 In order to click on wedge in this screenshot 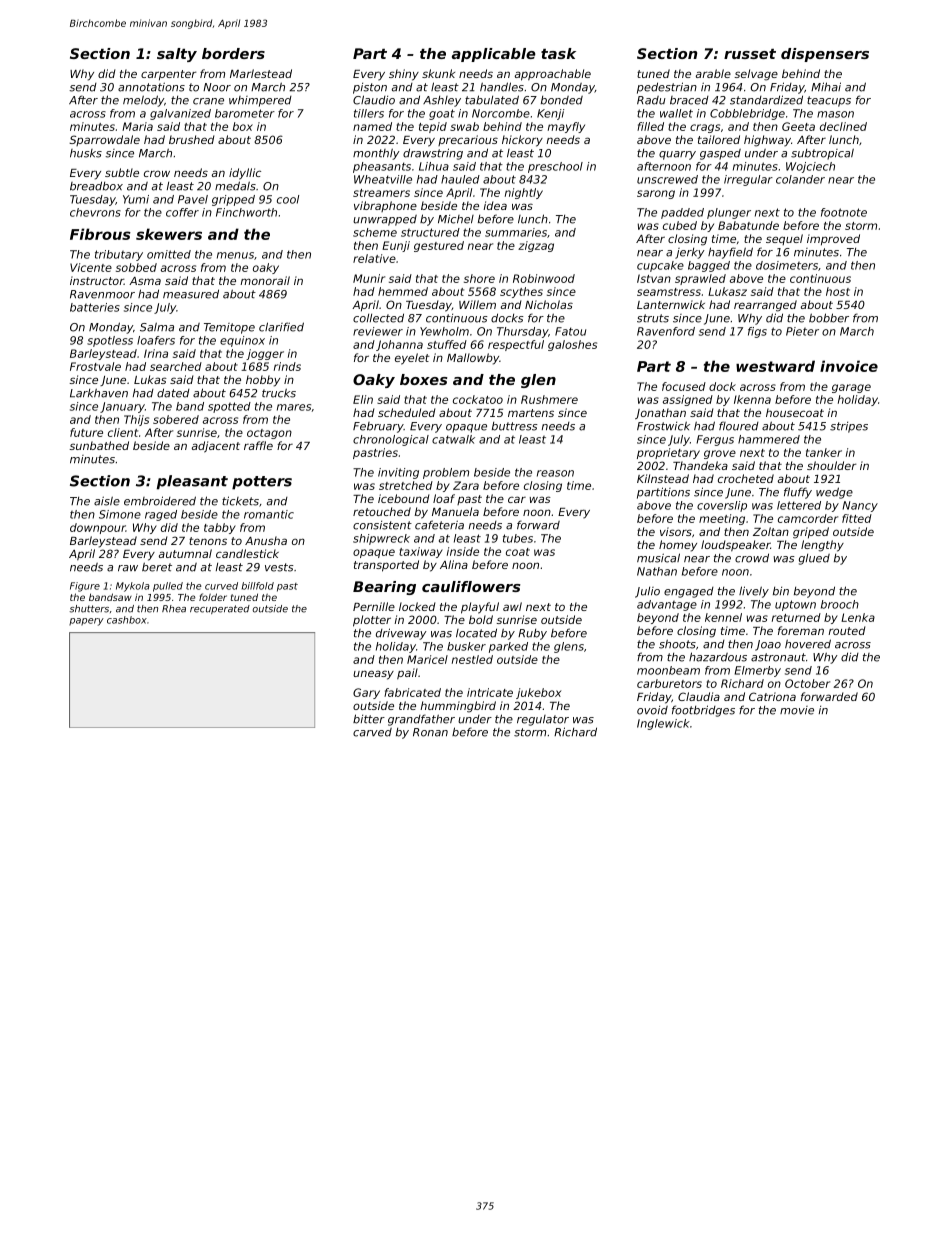, I will do `click(834, 493)`.
